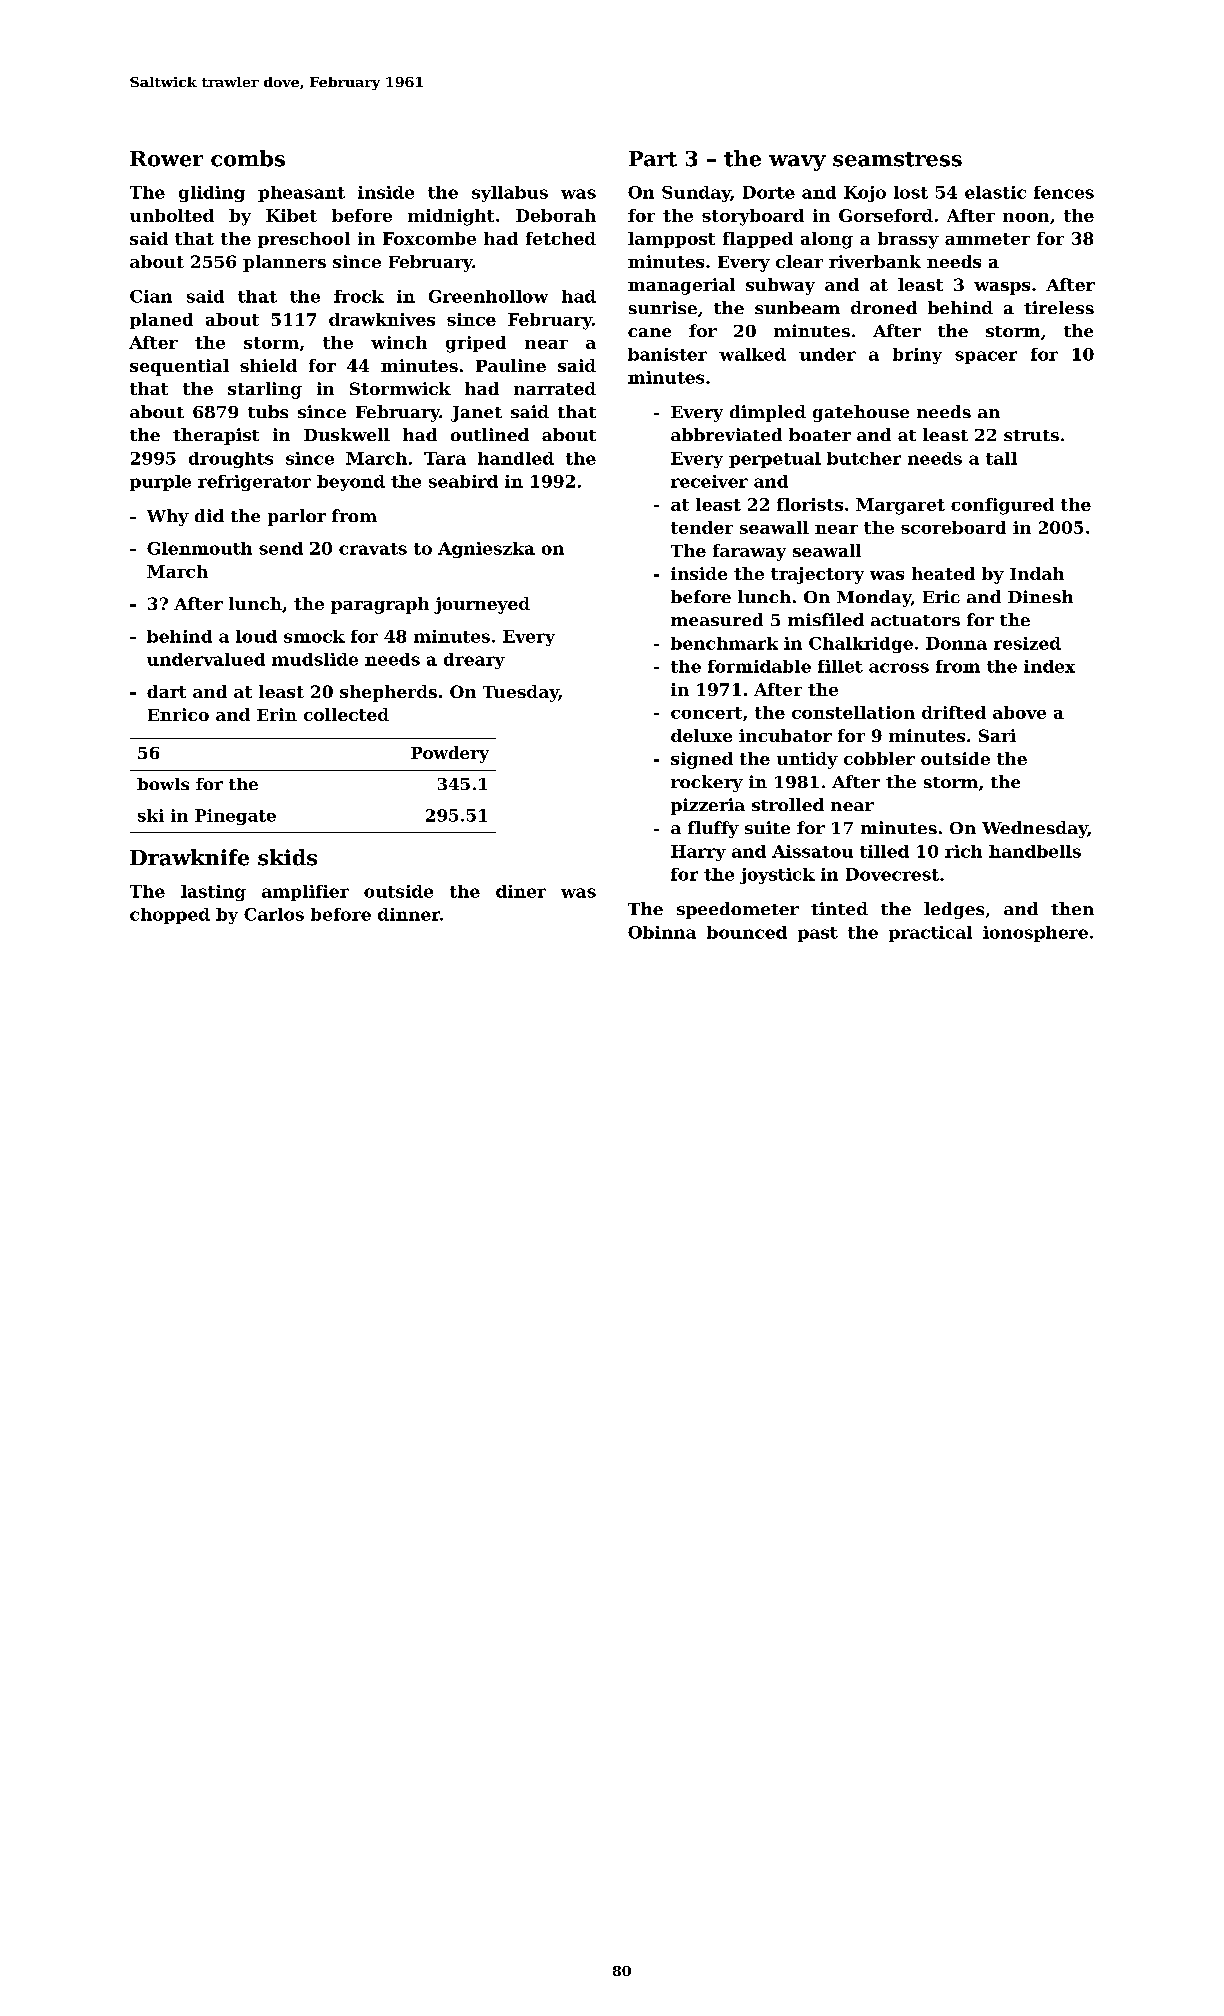  Describe the element at coordinates (717, 619) in the image. I see `measured` at that location.
